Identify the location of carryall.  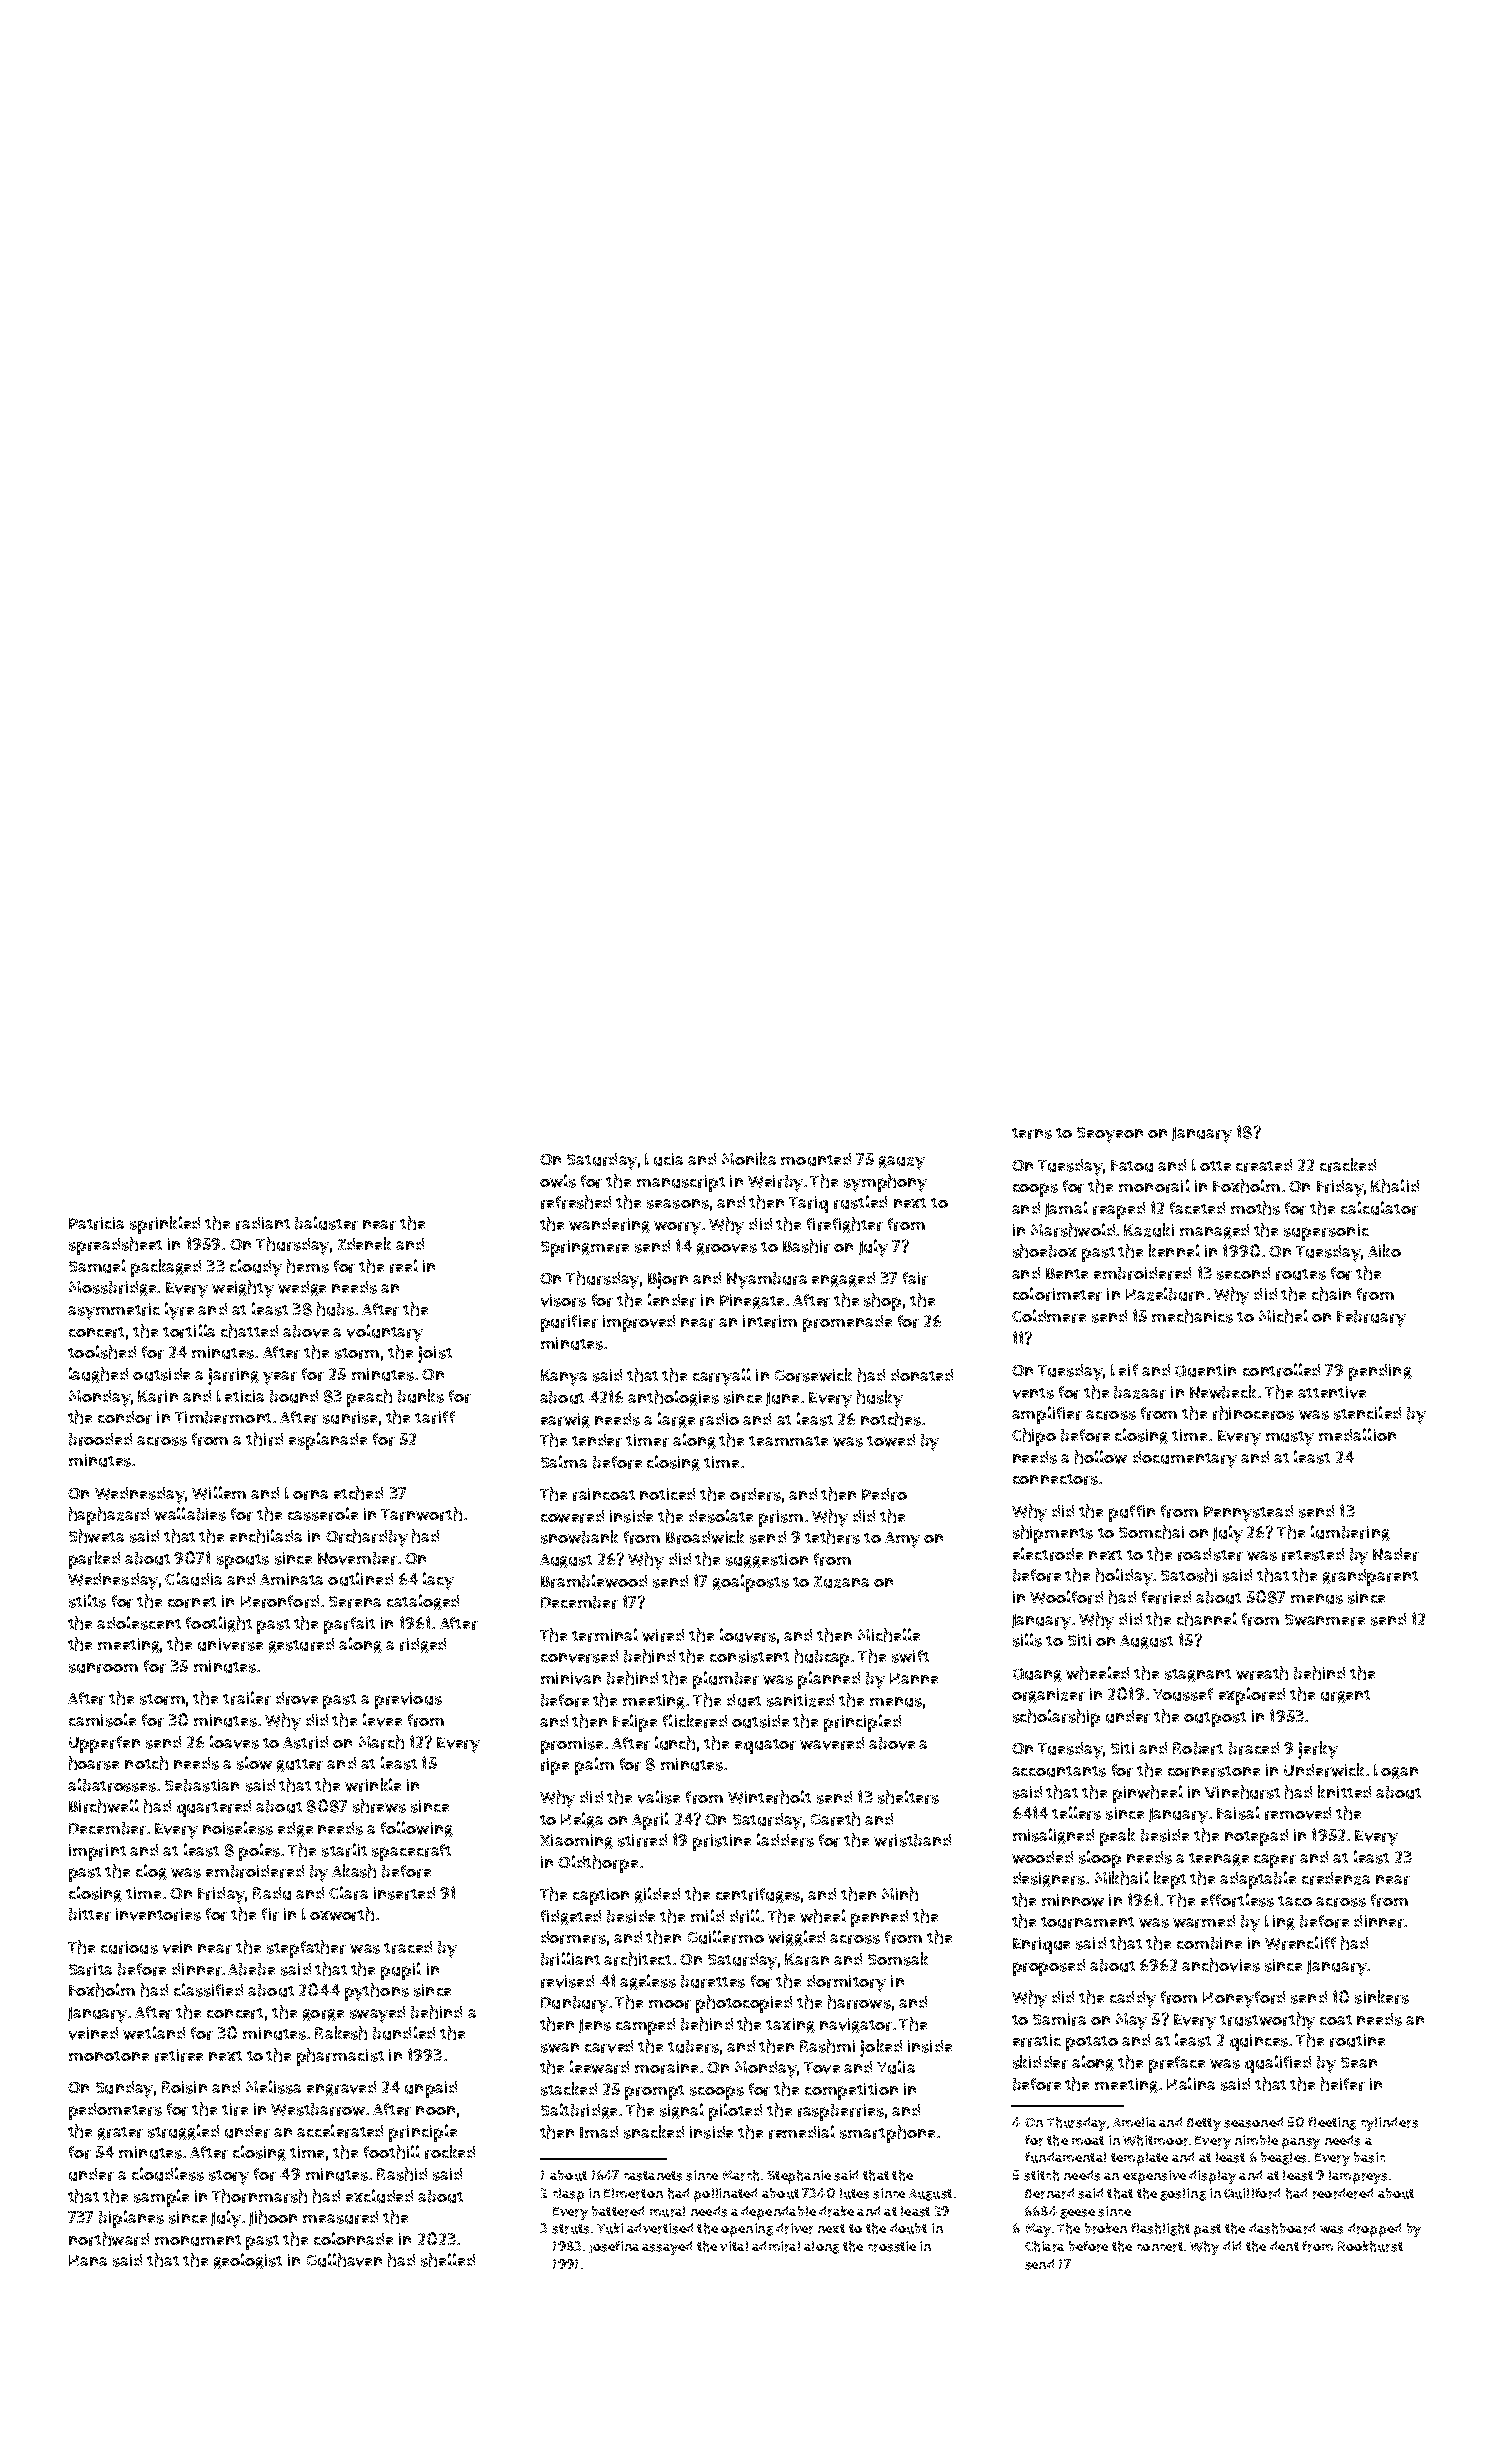
(722, 1377).
